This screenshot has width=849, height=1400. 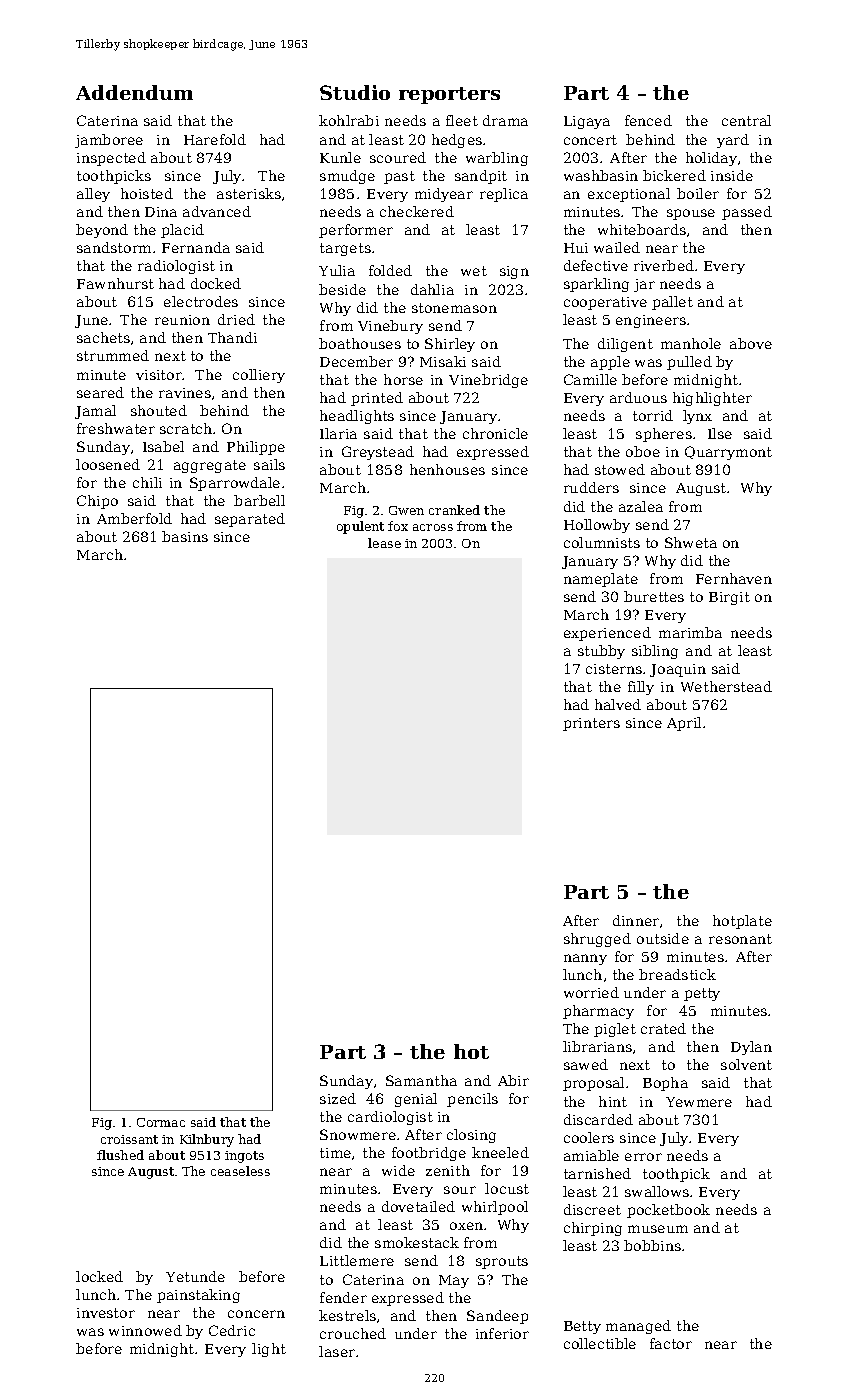 I want to click on cardiologist, so click(x=390, y=1118).
